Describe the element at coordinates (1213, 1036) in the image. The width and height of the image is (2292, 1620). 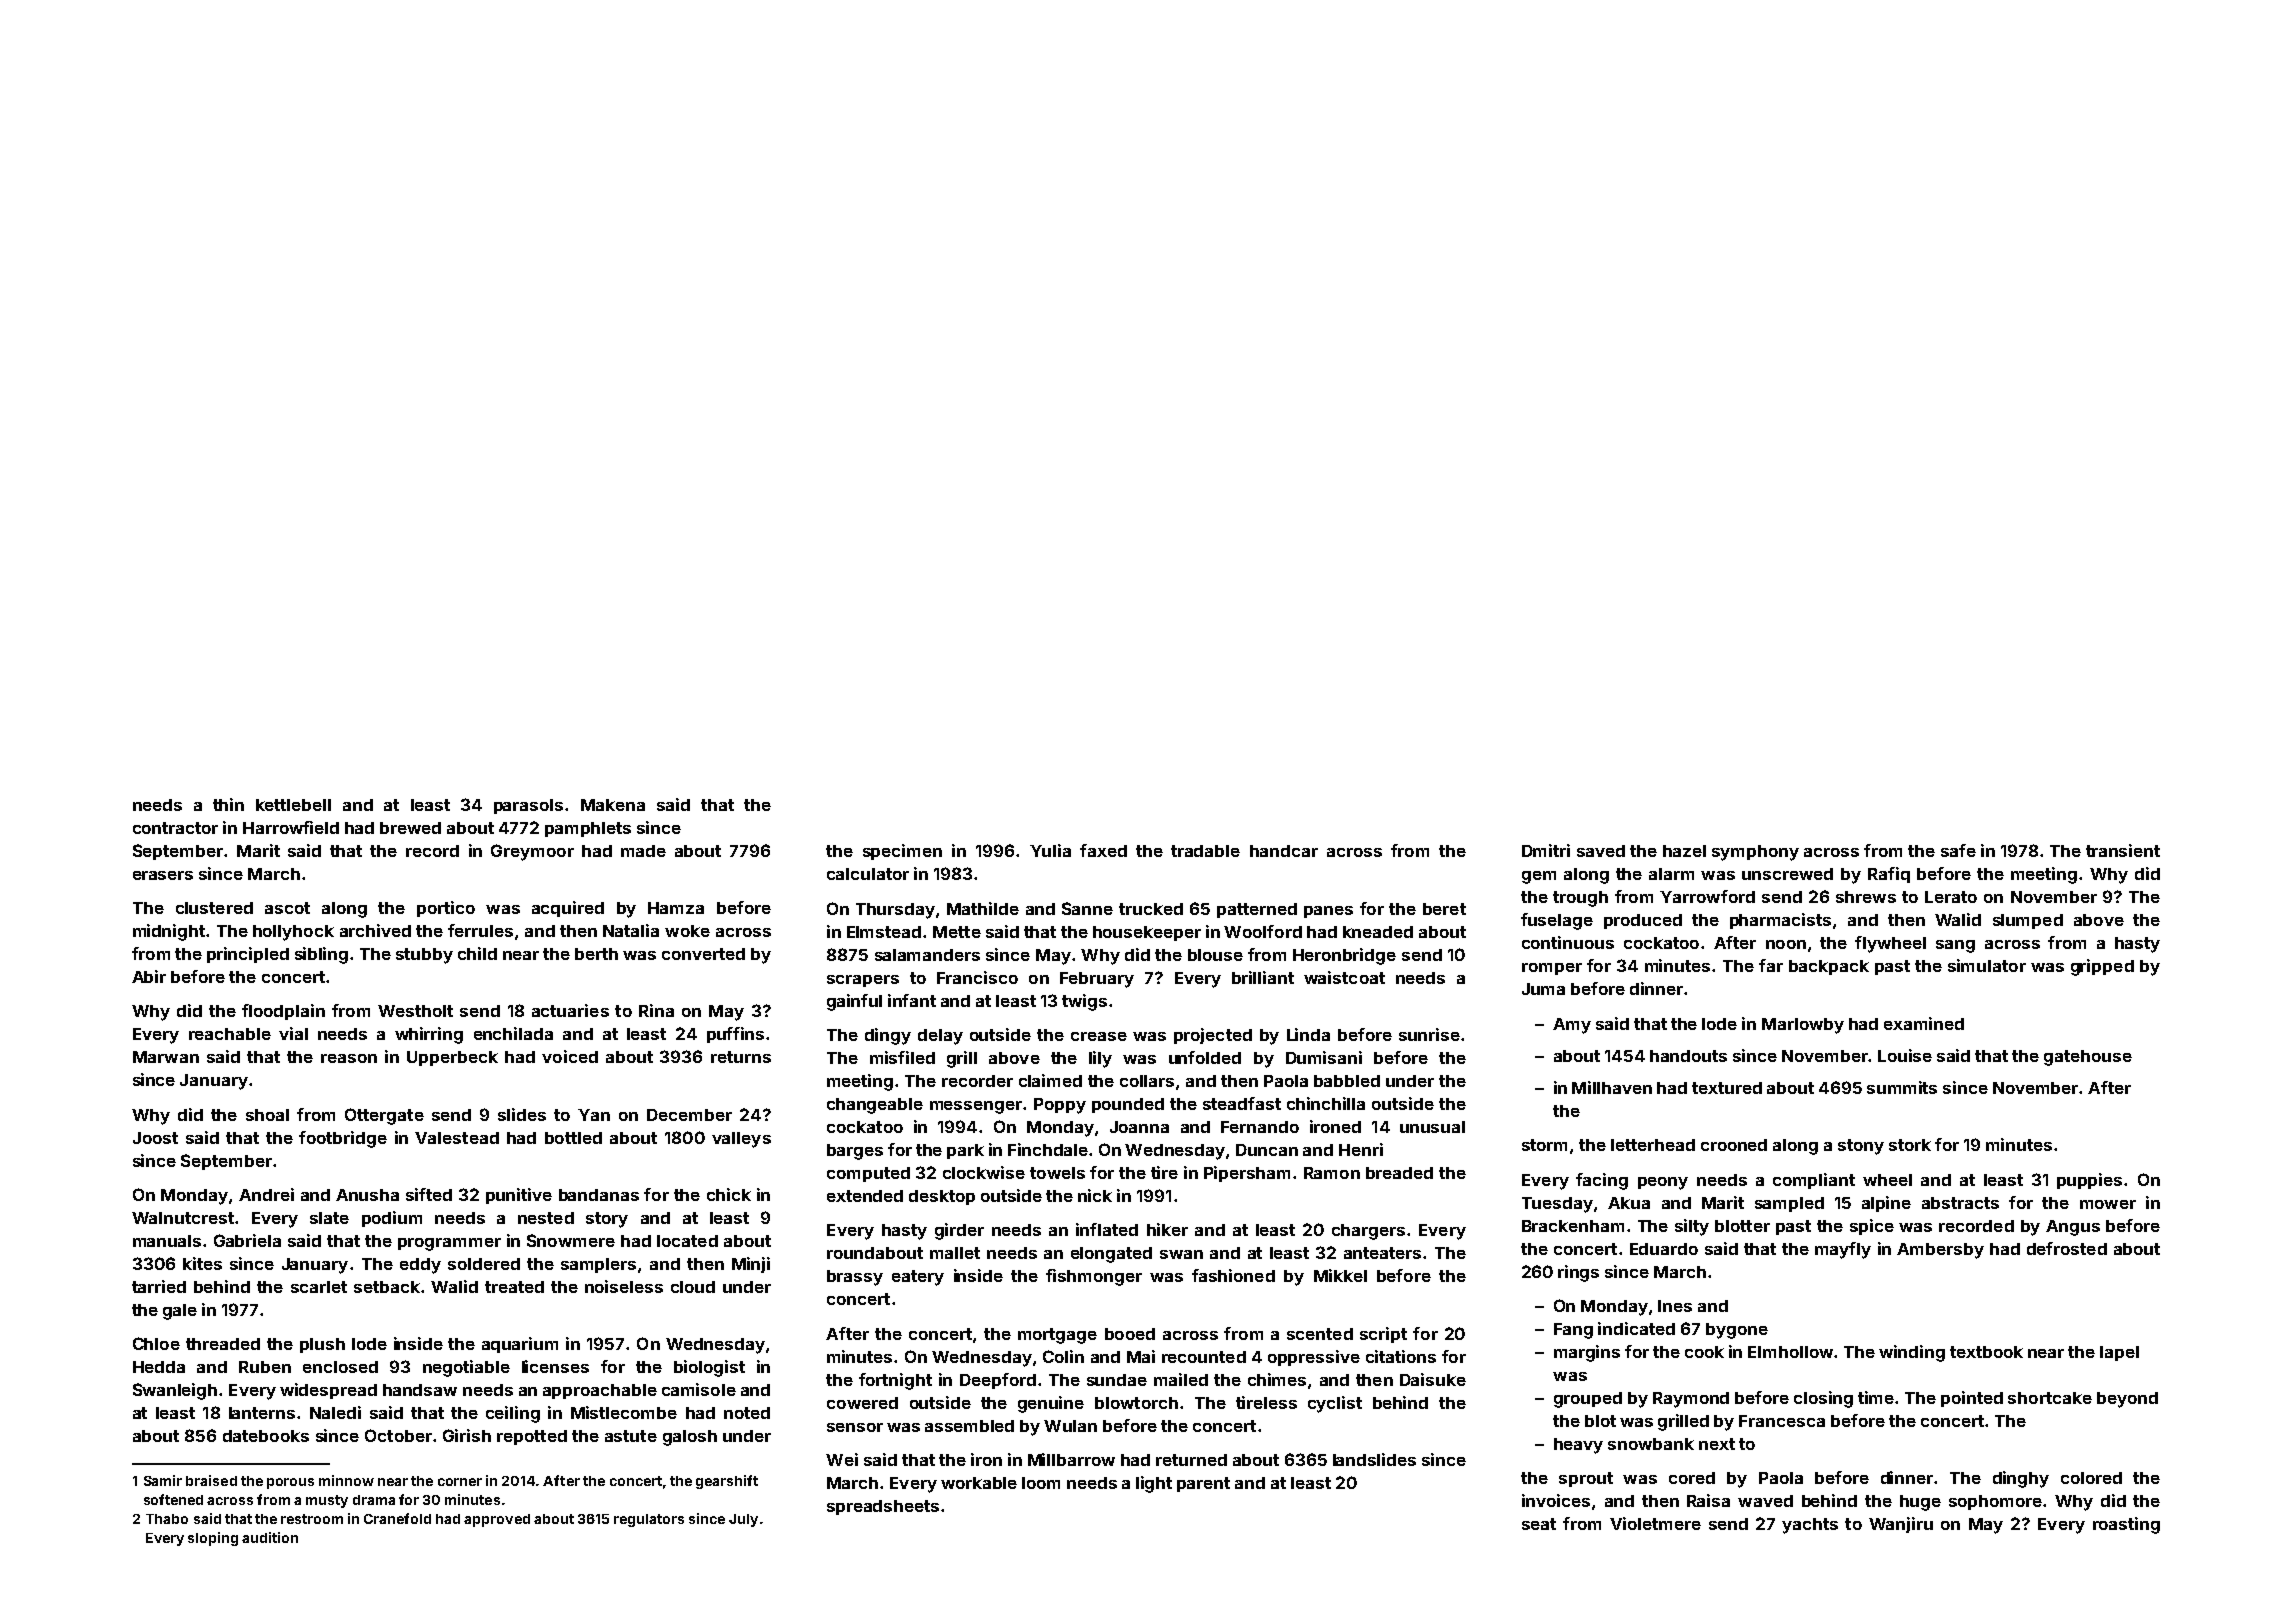
I see `projected` at that location.
